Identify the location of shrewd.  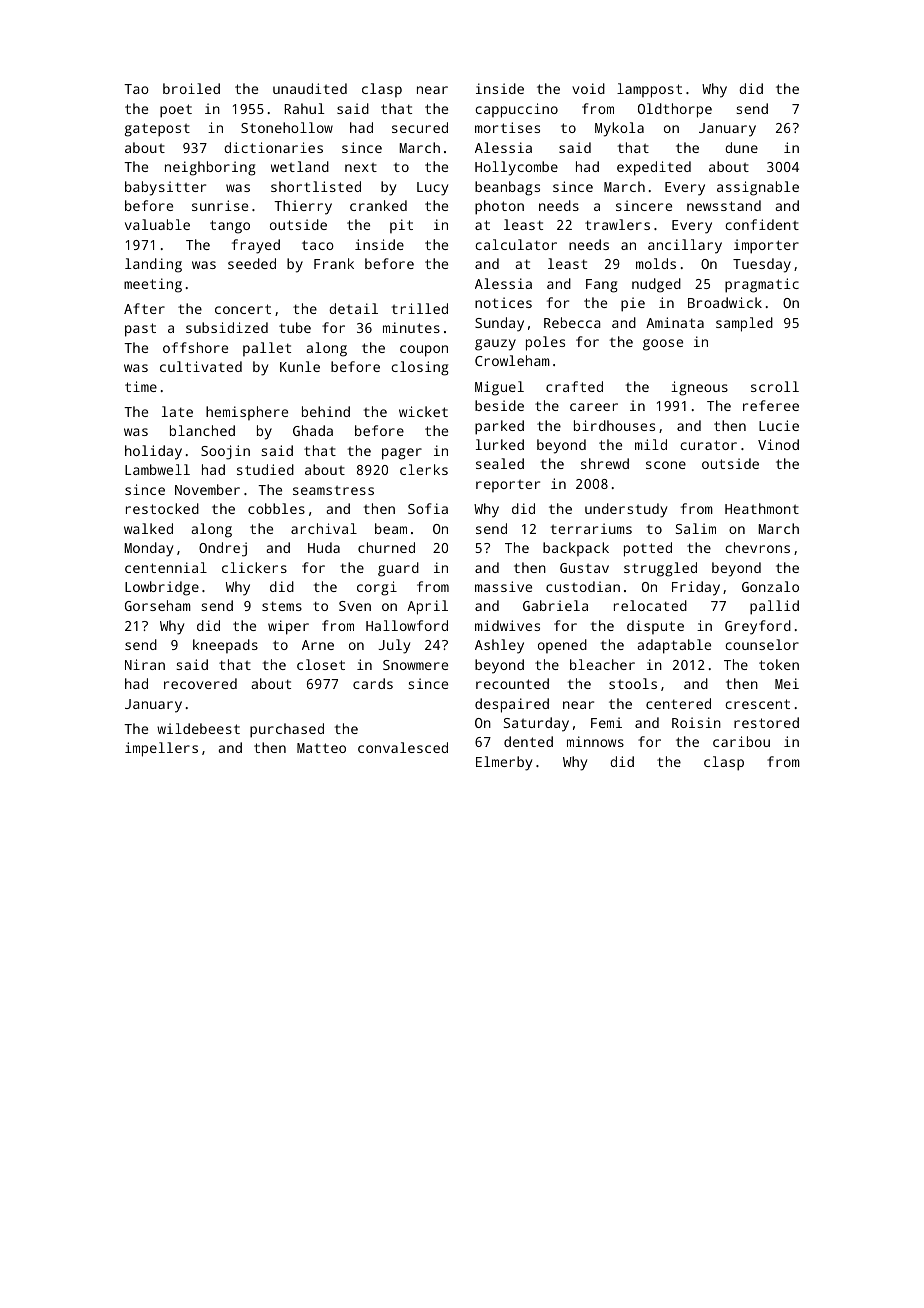
(605, 463).
